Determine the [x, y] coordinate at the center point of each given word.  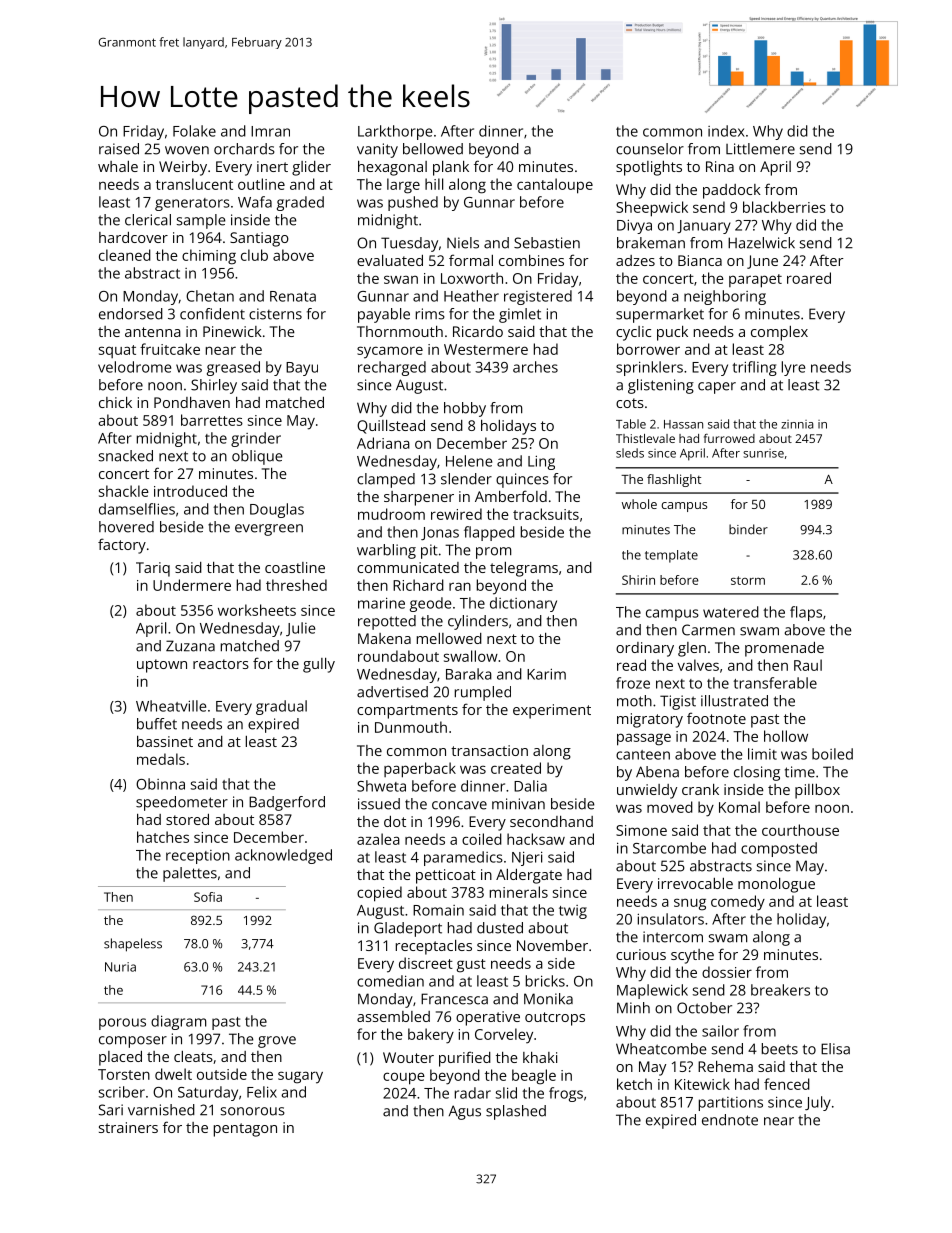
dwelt [173, 1074]
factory [122, 546]
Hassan [683, 424]
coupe [404, 1078]
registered [538, 297]
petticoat [446, 876]
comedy [738, 903]
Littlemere [760, 149]
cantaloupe [555, 186]
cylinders [478, 622]
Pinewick [232, 331]
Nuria [120, 967]
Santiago [259, 239]
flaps [806, 613]
